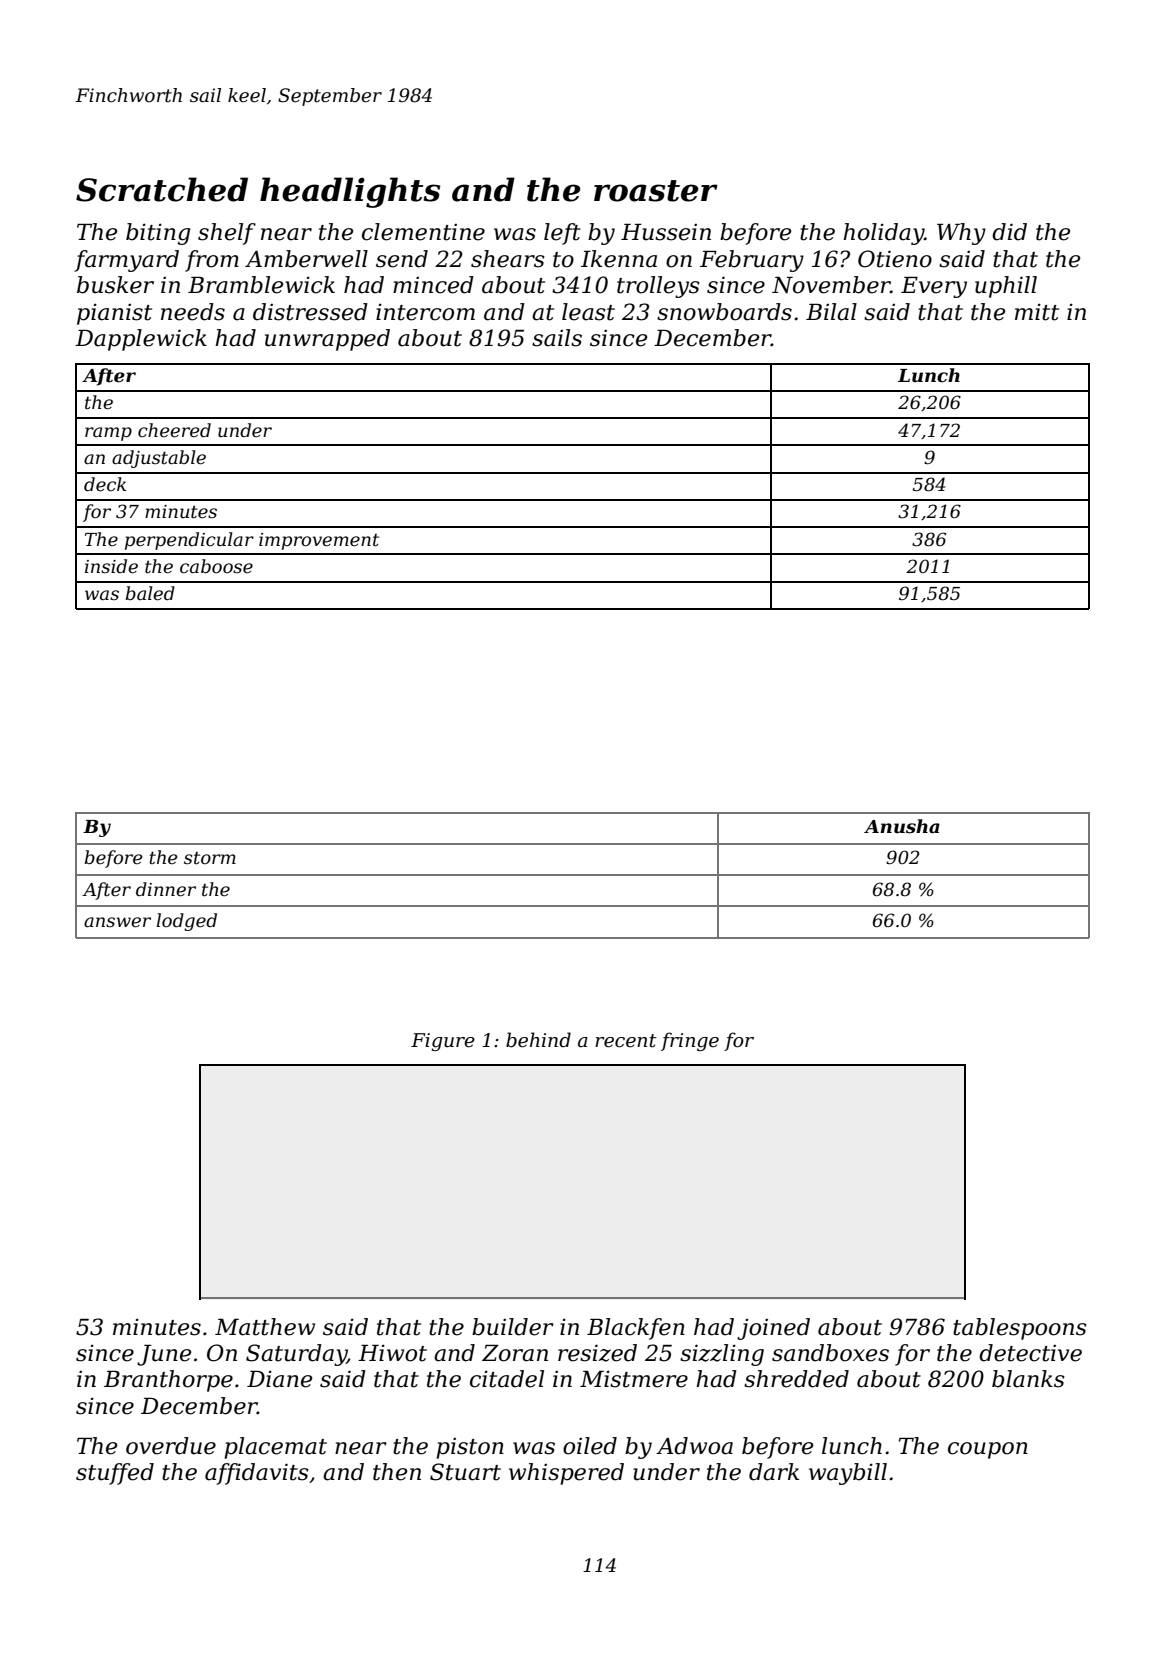  I want to click on Saturday, so click(296, 1355).
